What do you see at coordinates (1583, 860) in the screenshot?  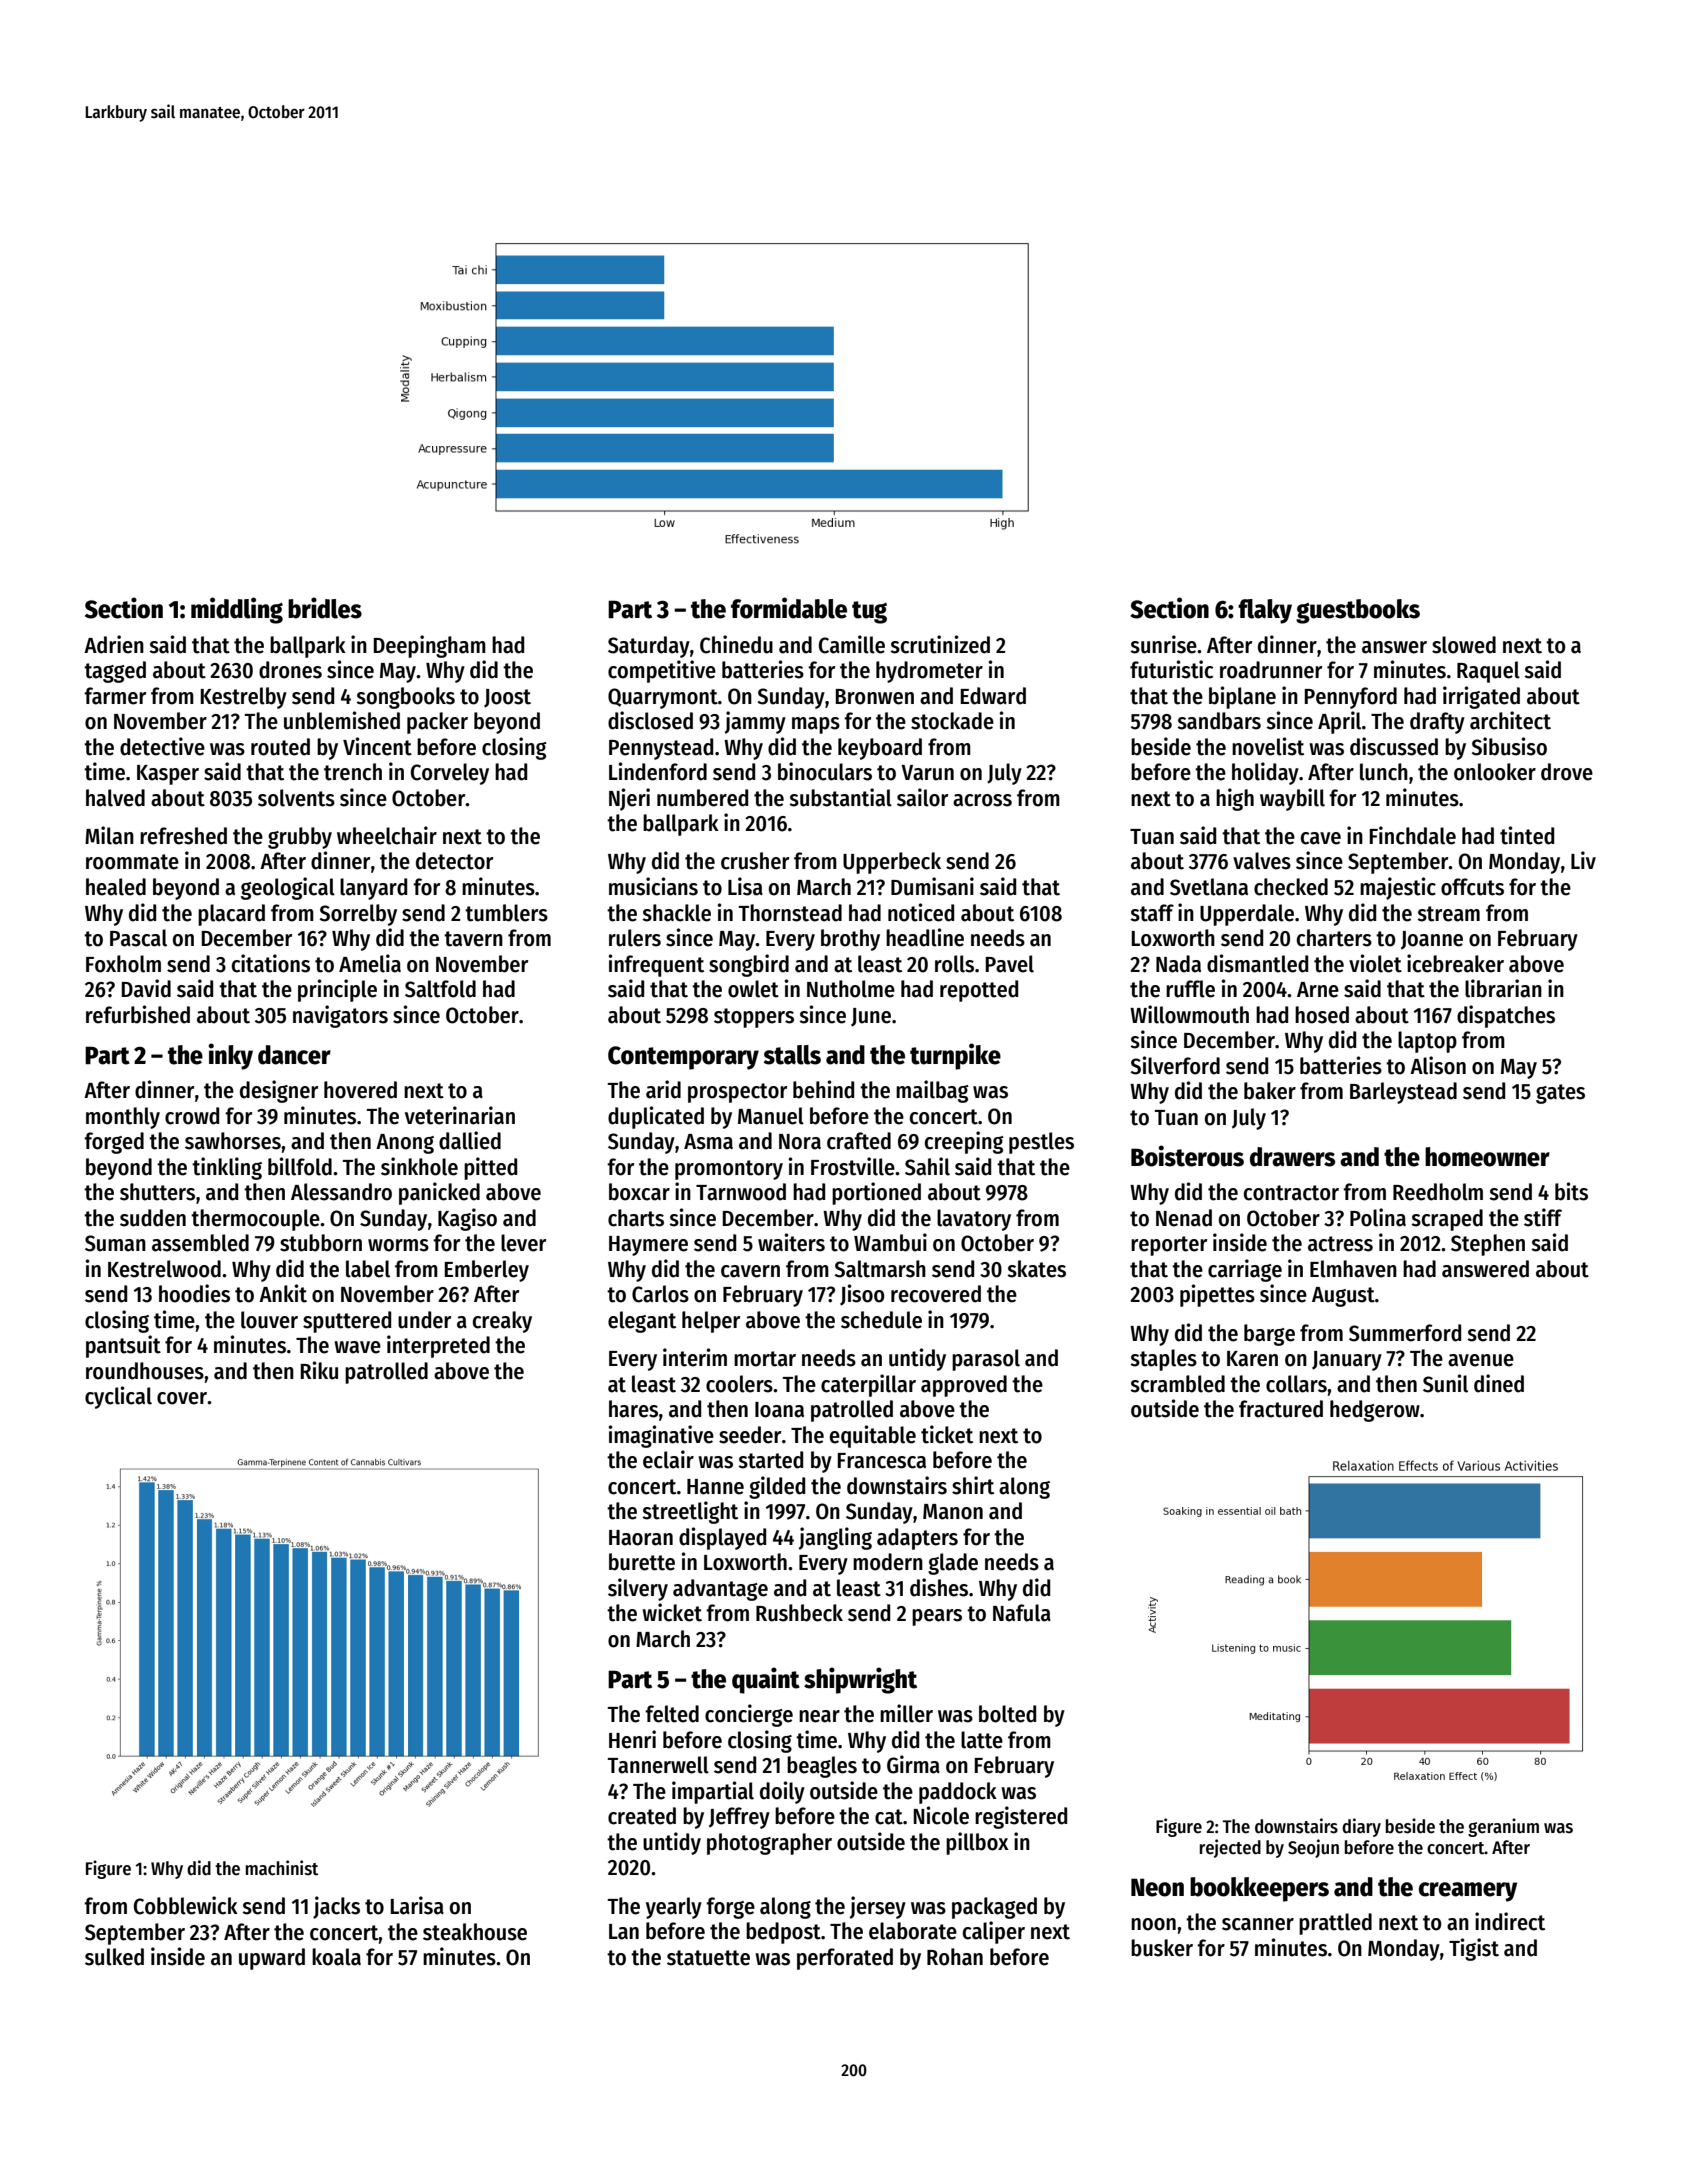 I see `Liv` at bounding box center [1583, 860].
